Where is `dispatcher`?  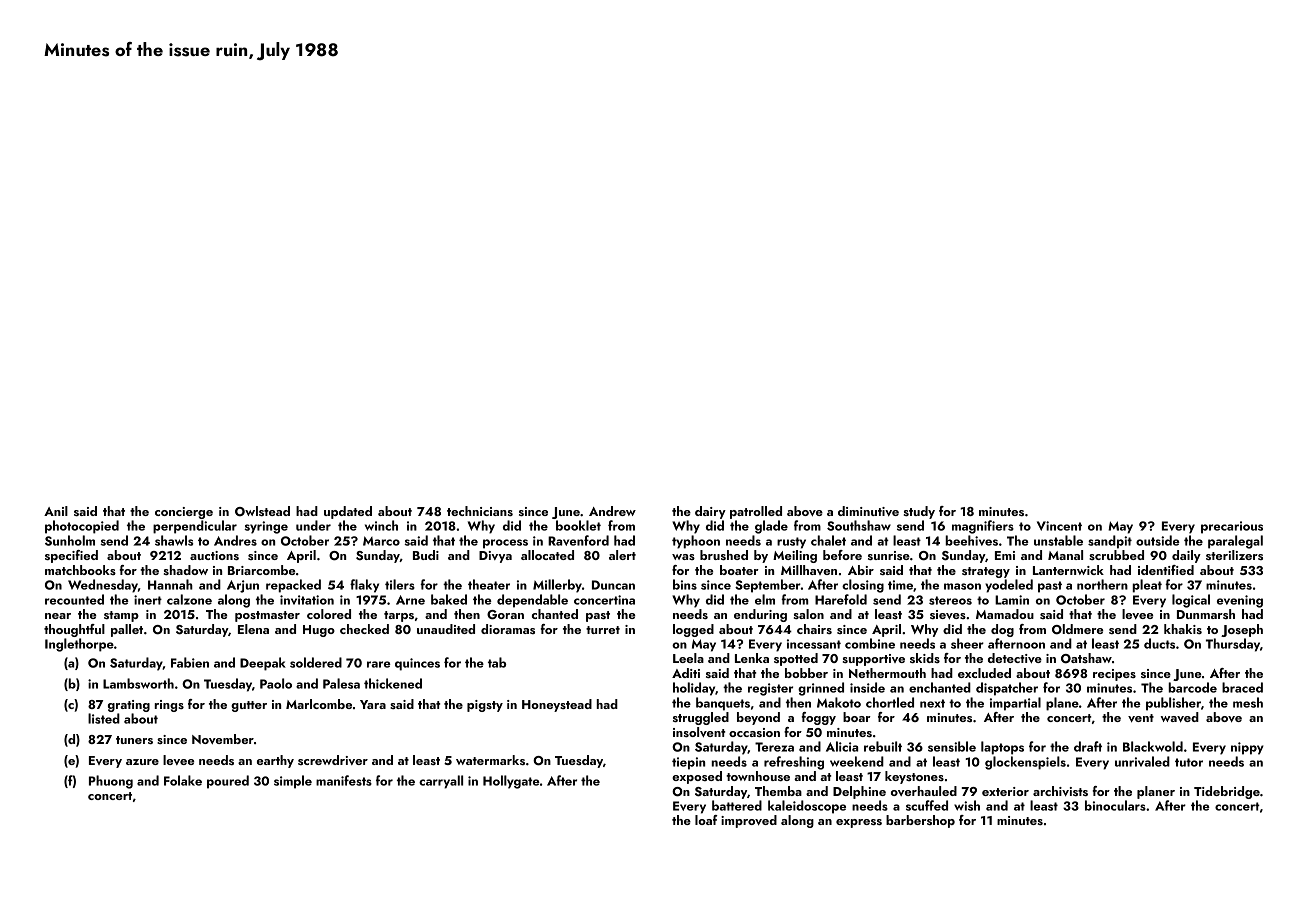
dispatcher is located at coordinates (1007, 689).
